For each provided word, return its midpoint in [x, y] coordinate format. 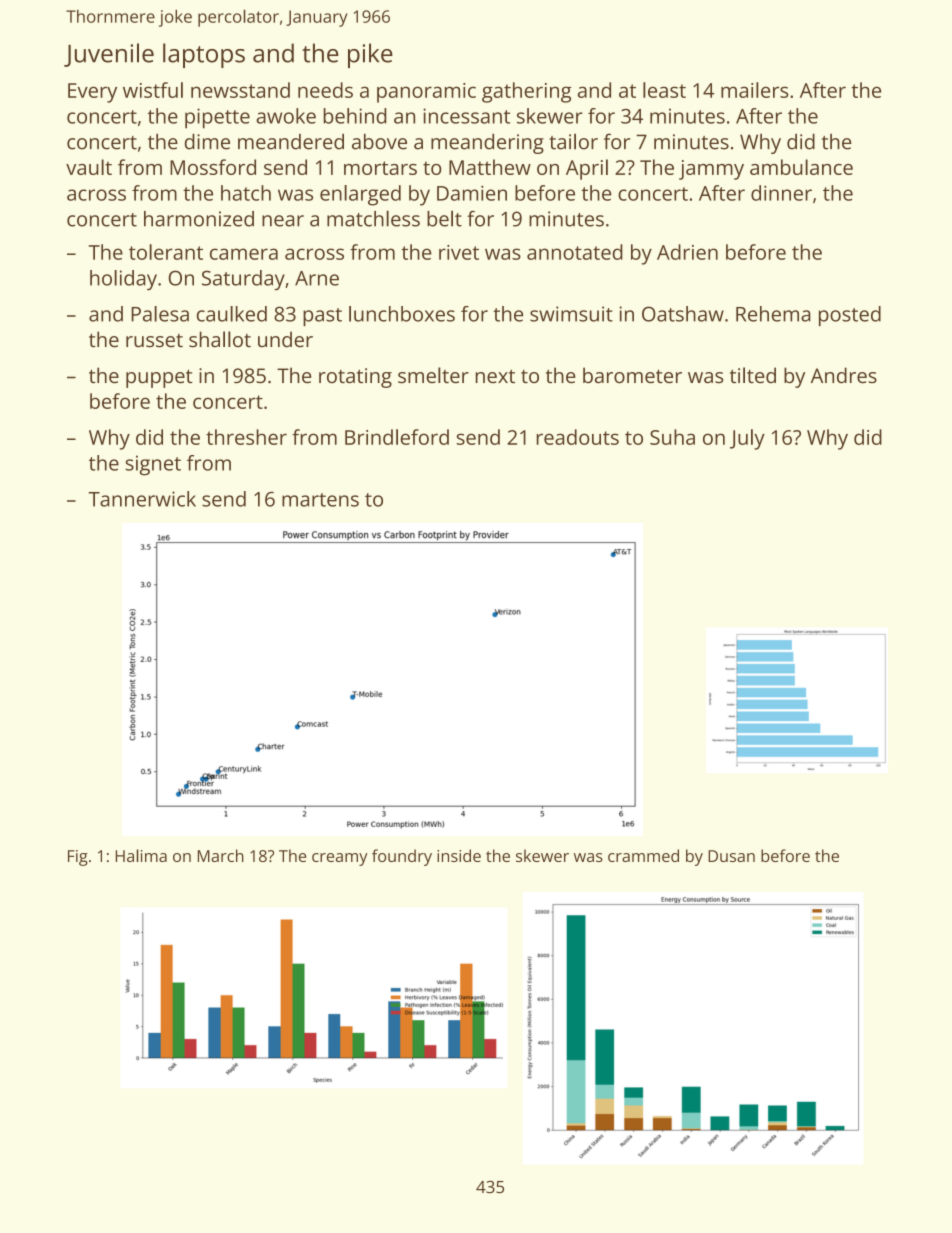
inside [459, 855]
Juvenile [109, 55]
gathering [526, 92]
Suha [672, 437]
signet [153, 465]
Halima [141, 855]
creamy [340, 859]
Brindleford [397, 437]
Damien [472, 193]
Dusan [731, 856]
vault [89, 167]
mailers [754, 90]
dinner [781, 193]
